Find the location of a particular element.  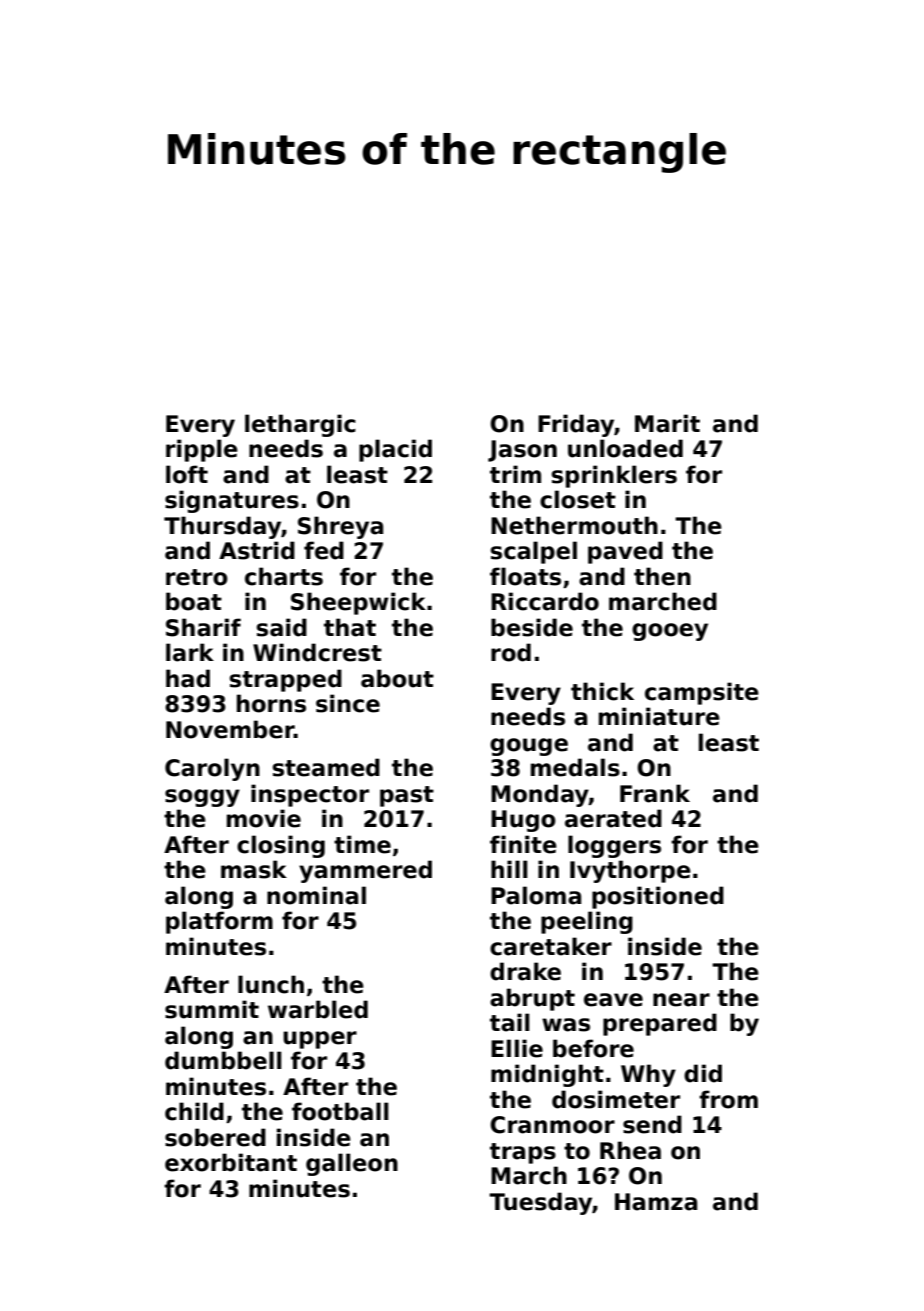

Tuesday is located at coordinates (541, 1203).
